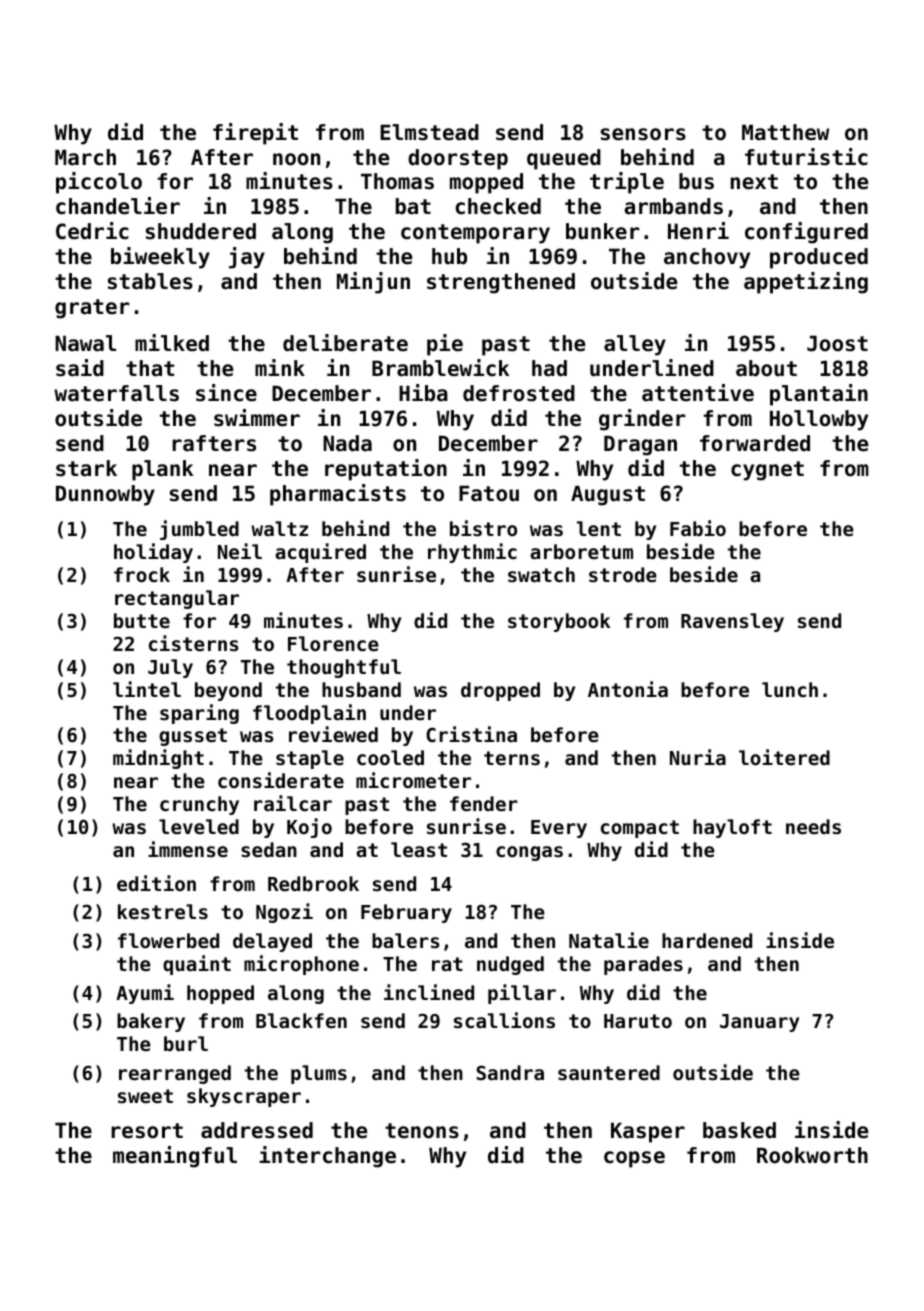 The height and width of the screenshot is (1311, 924). What do you see at coordinates (698, 528) in the screenshot?
I see `Fabio` at bounding box center [698, 528].
